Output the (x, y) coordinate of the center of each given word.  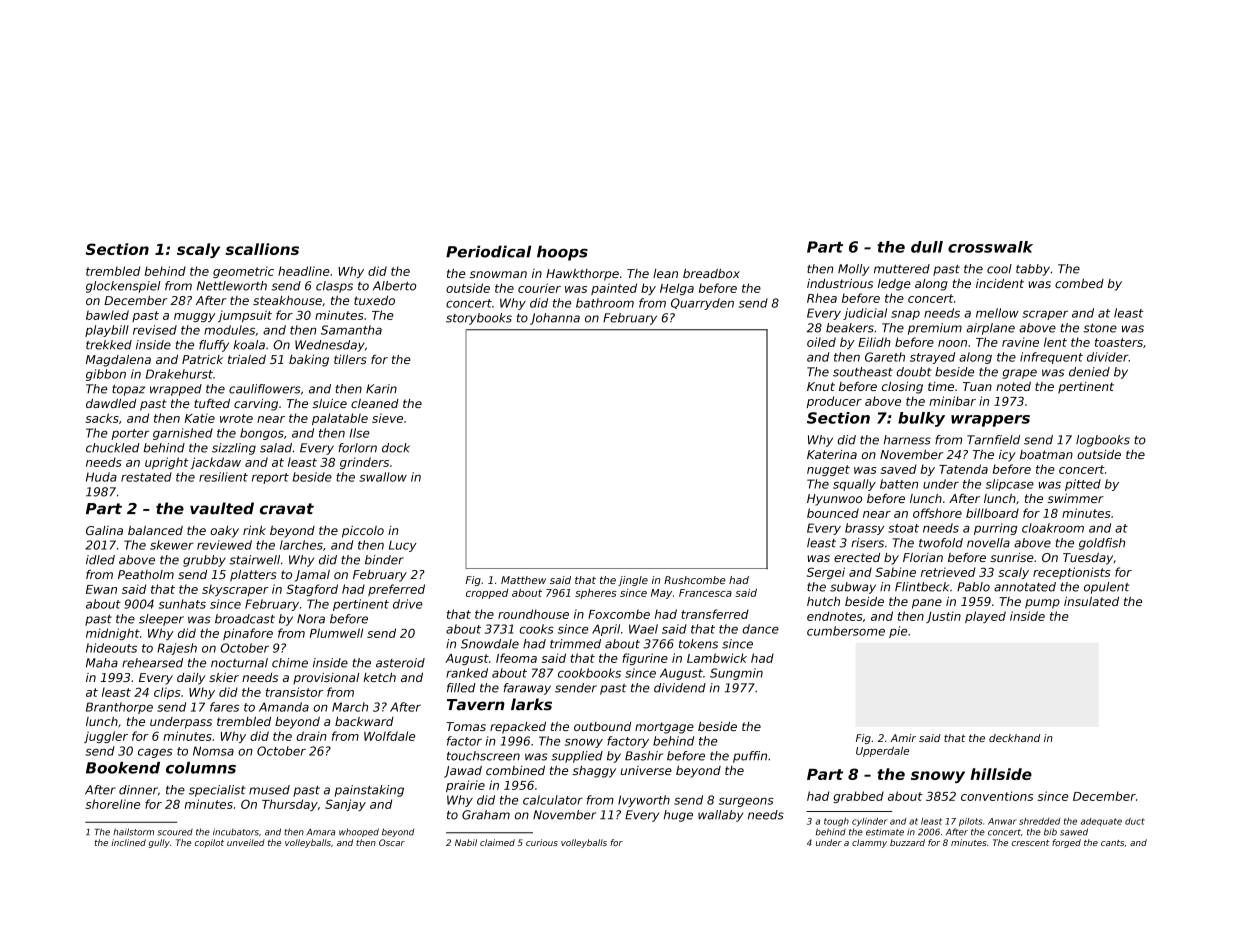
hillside (1001, 774)
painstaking (369, 791)
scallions (262, 249)
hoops (562, 253)
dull (927, 247)
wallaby (720, 816)
